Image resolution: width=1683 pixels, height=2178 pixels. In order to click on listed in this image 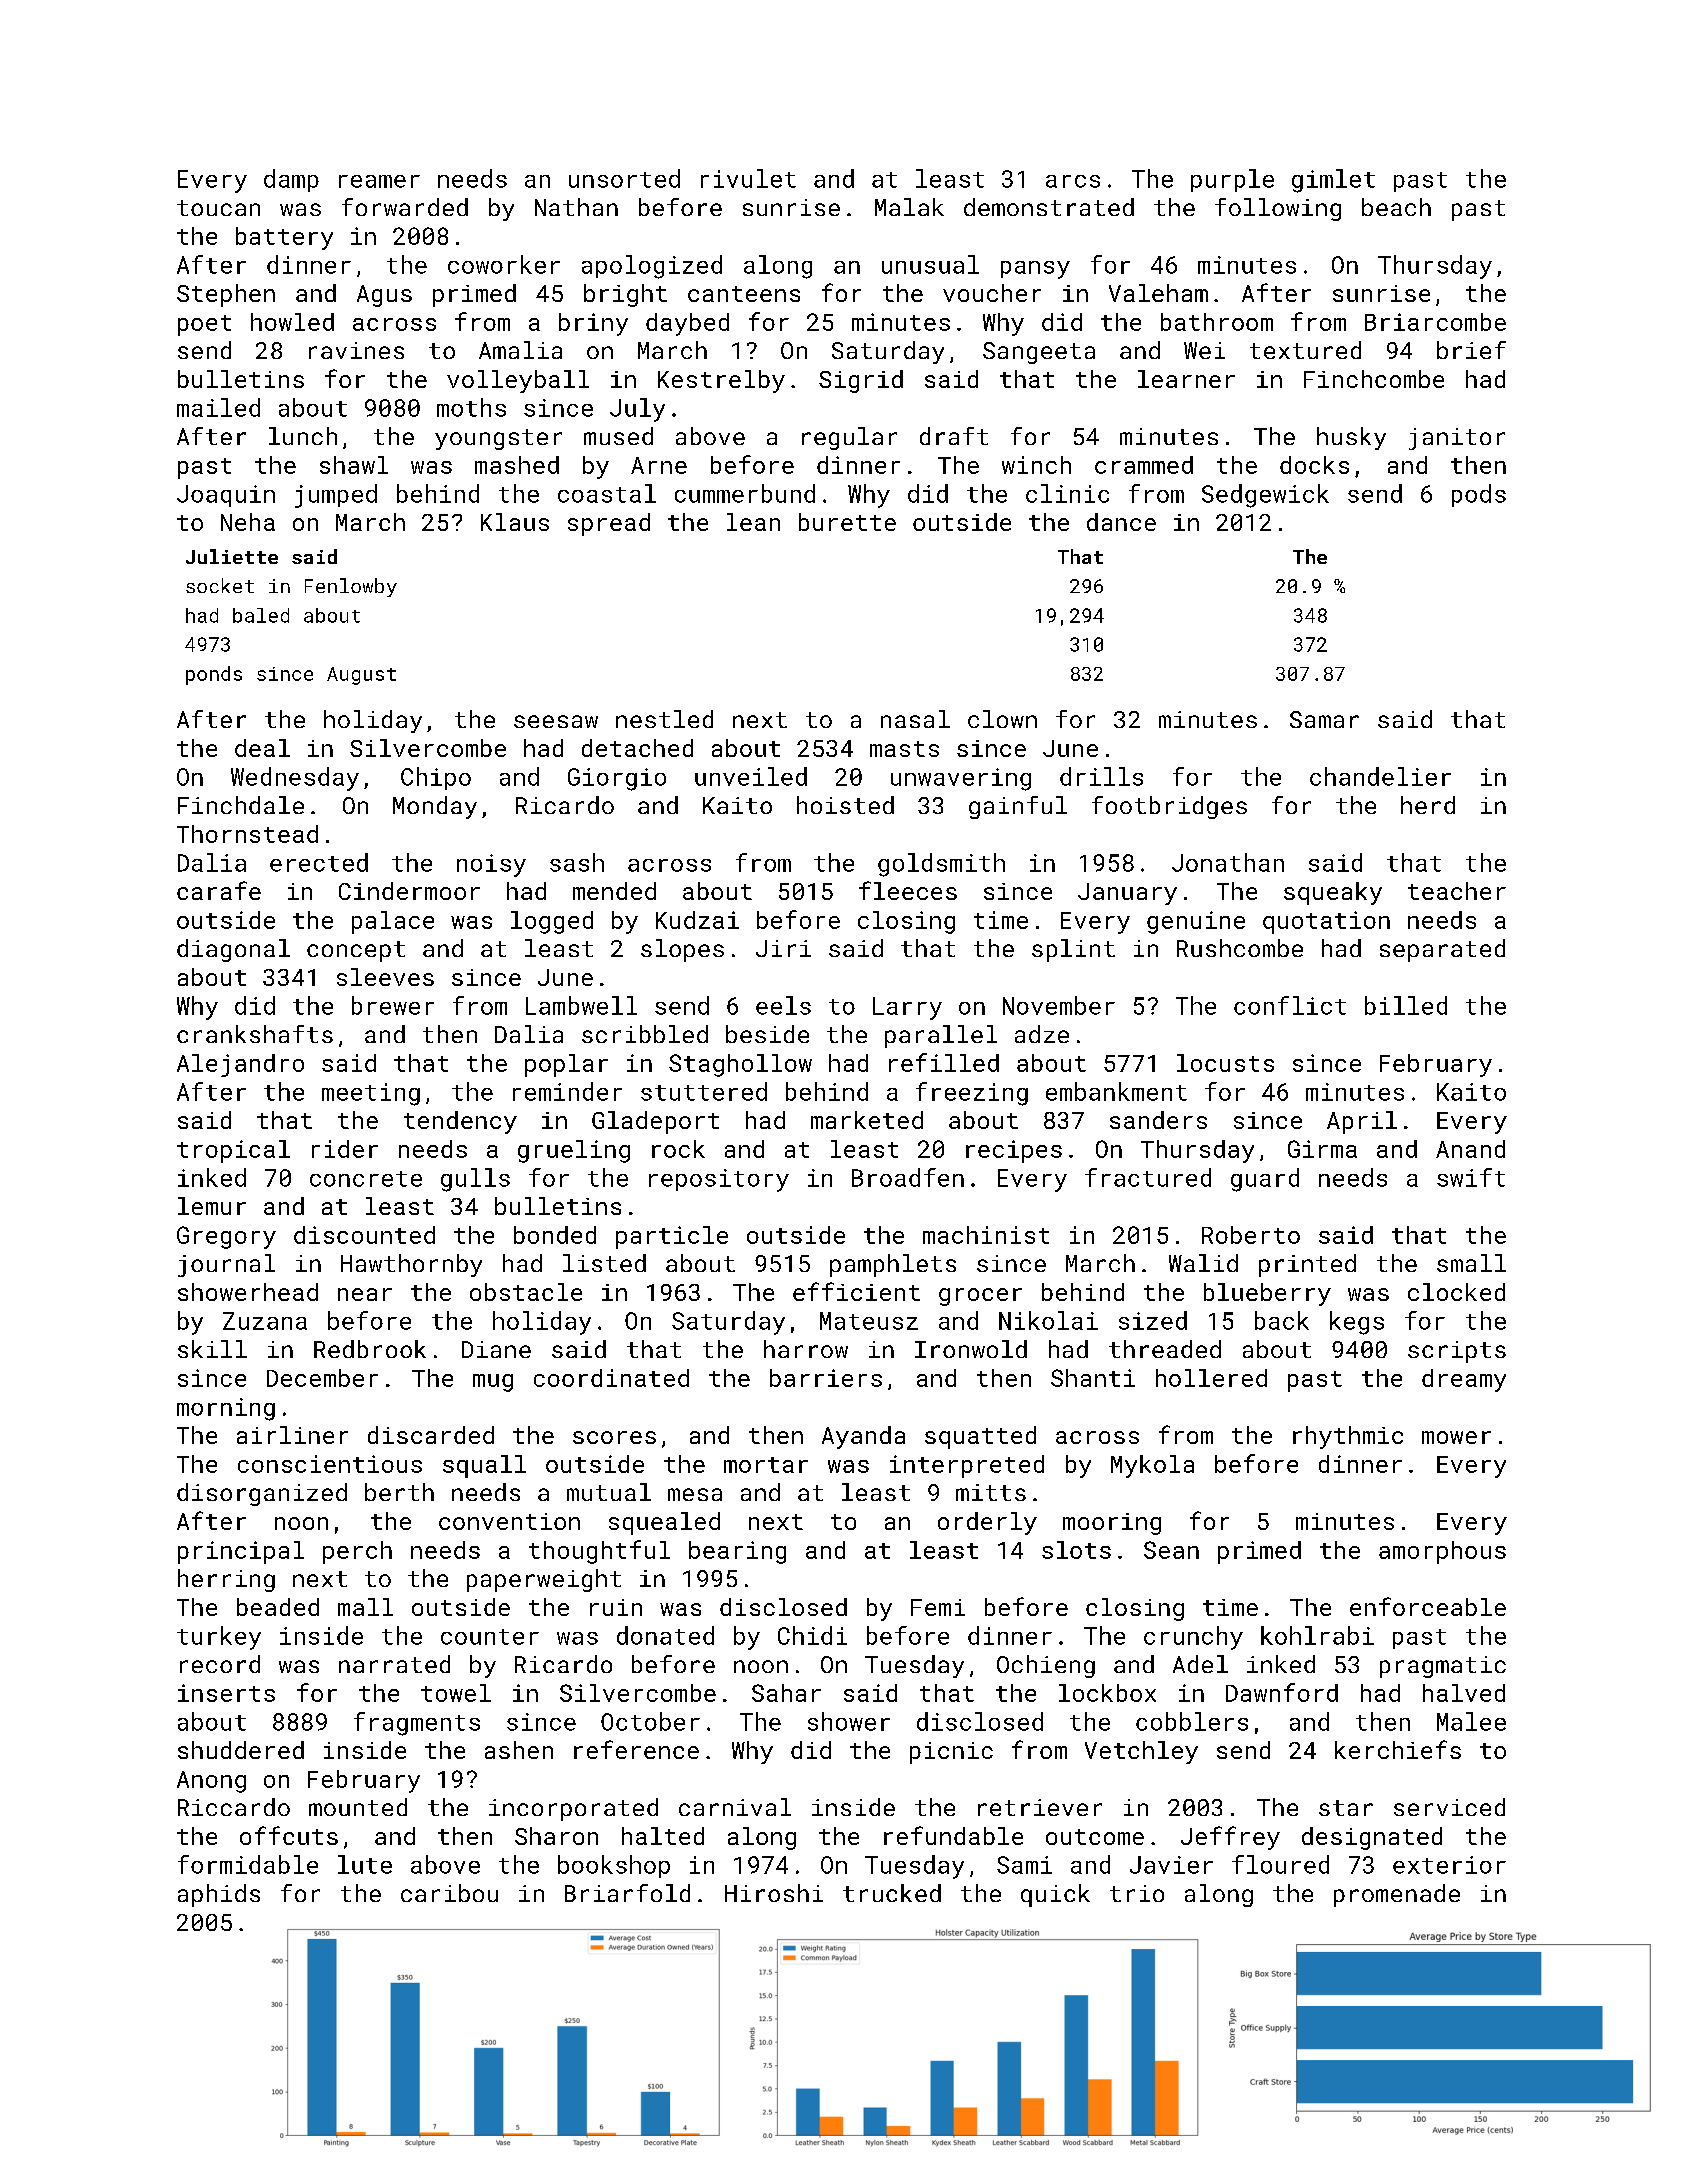, I will do `click(604, 1263)`.
